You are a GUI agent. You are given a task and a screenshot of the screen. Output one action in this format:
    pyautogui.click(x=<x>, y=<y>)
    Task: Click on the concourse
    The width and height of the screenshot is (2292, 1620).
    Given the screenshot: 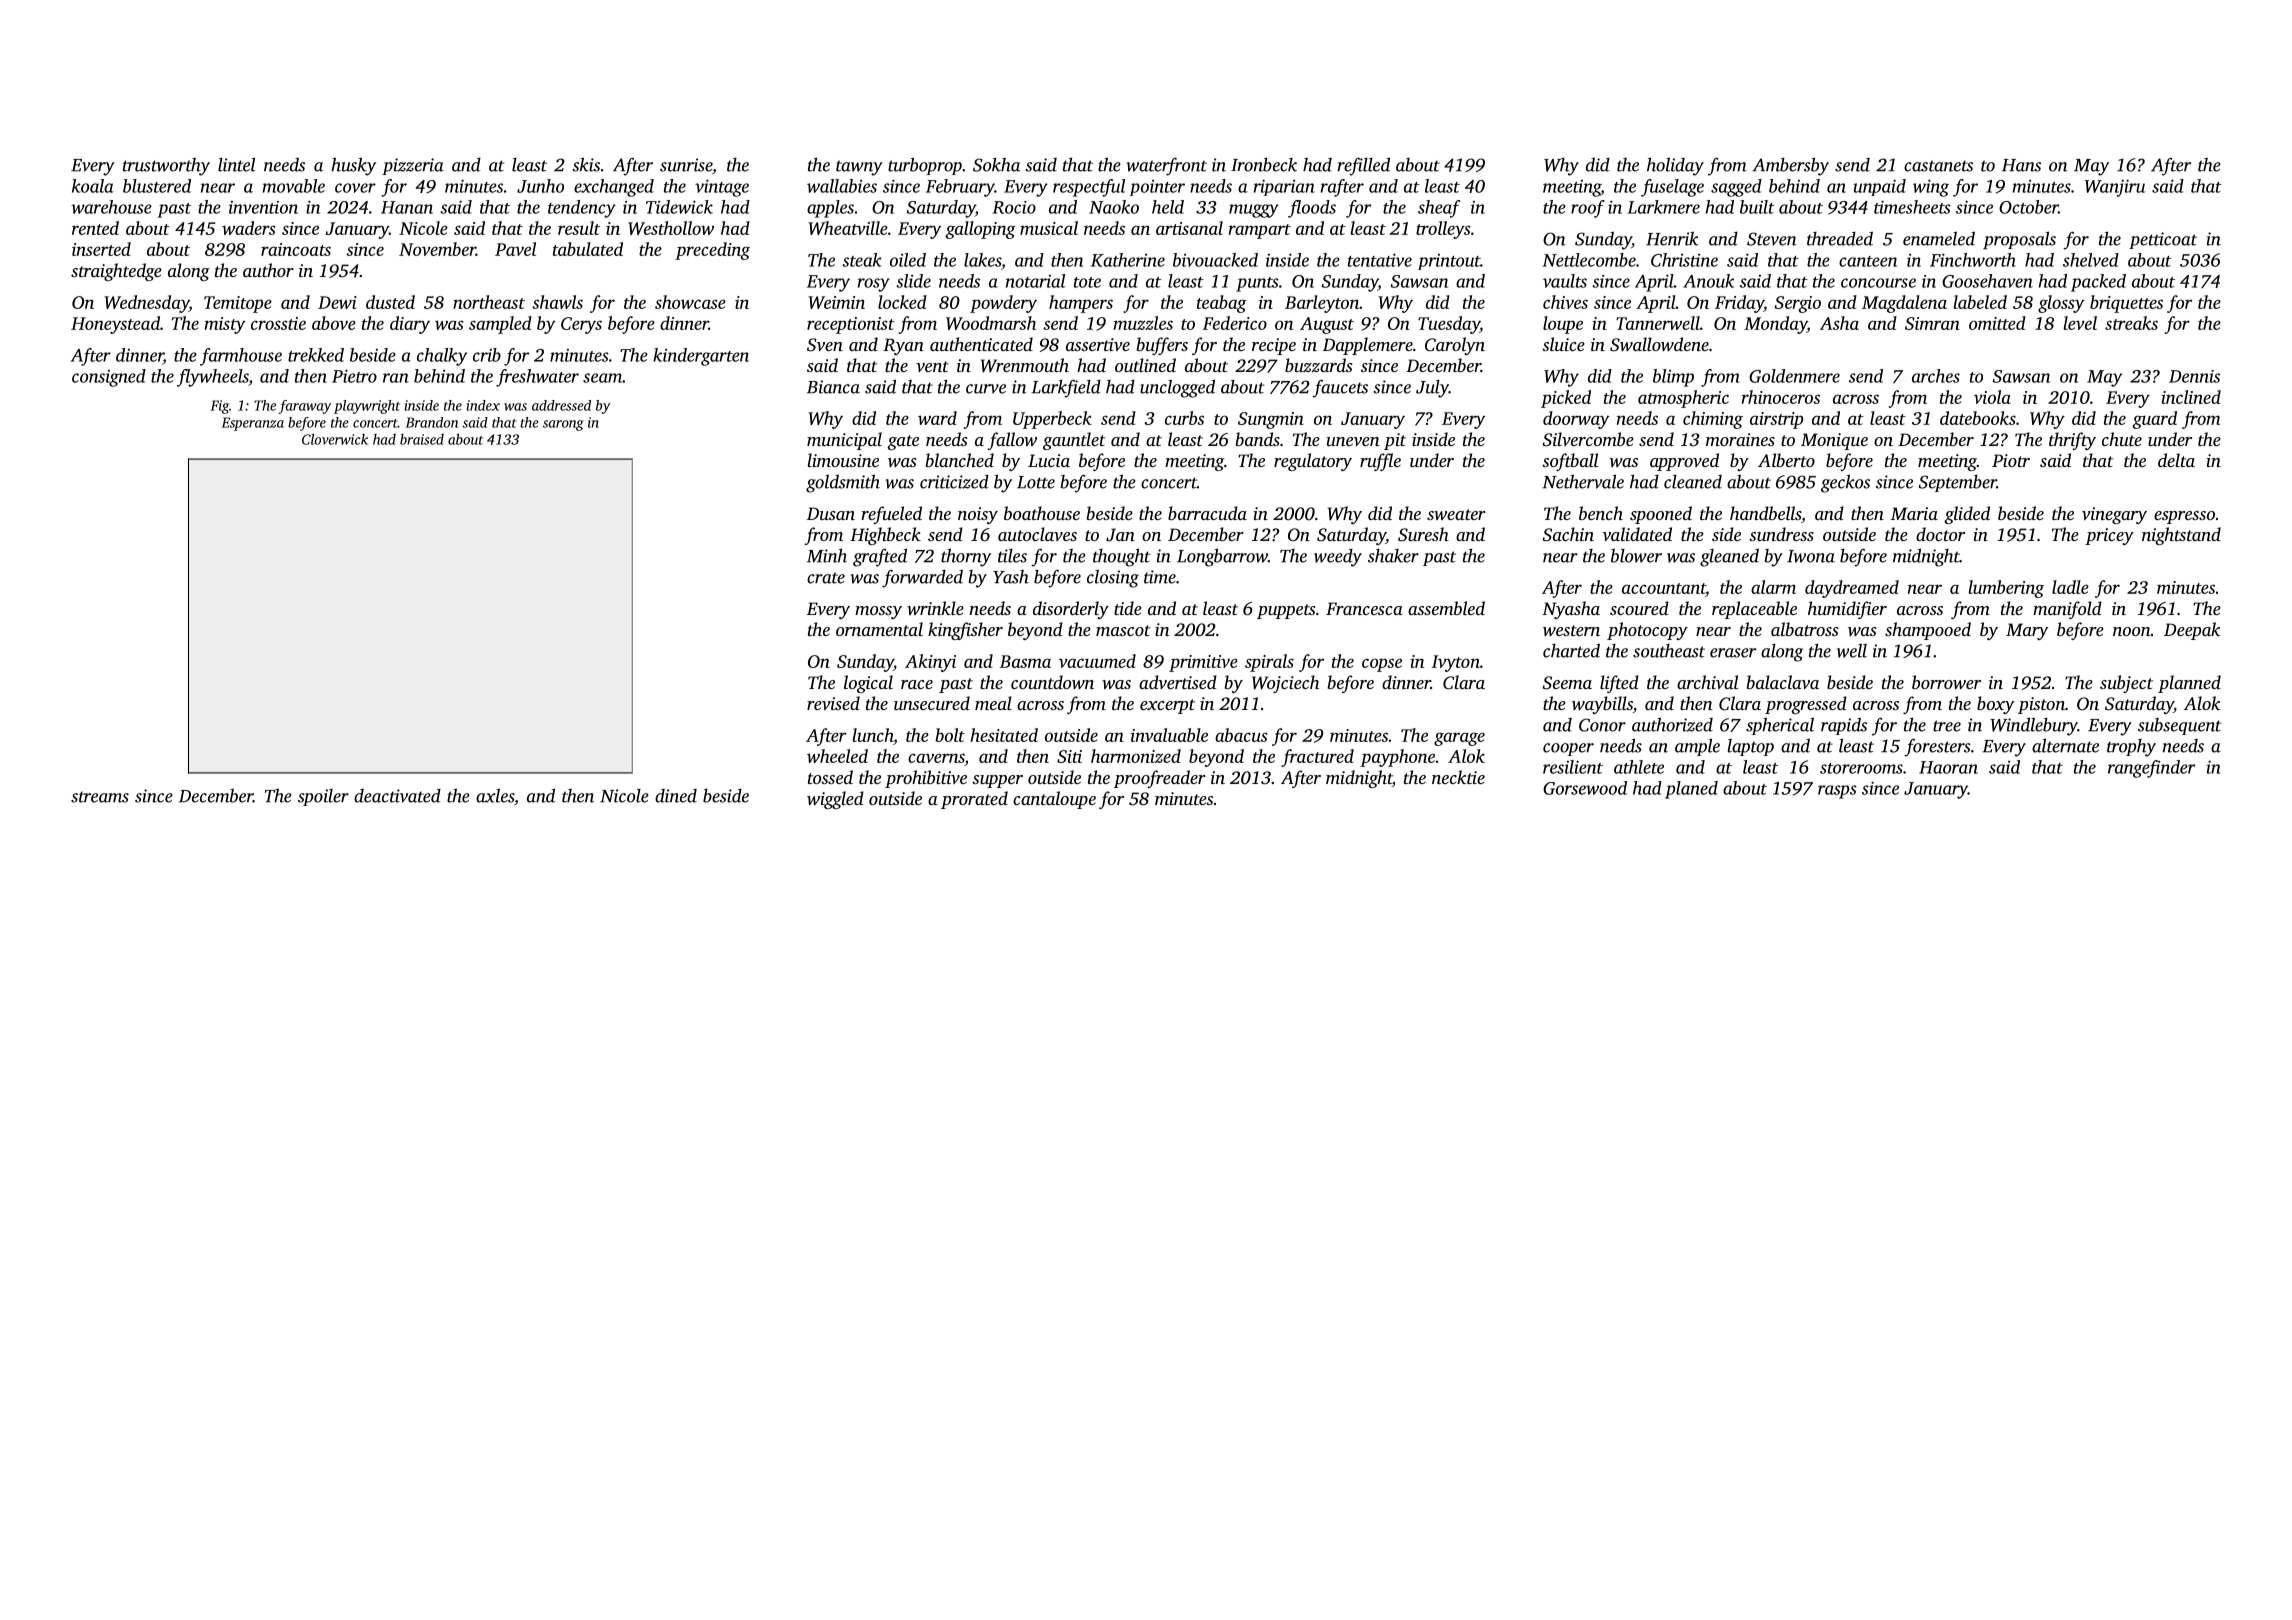 What is the action you would take?
    pyautogui.click(x=1878, y=283)
